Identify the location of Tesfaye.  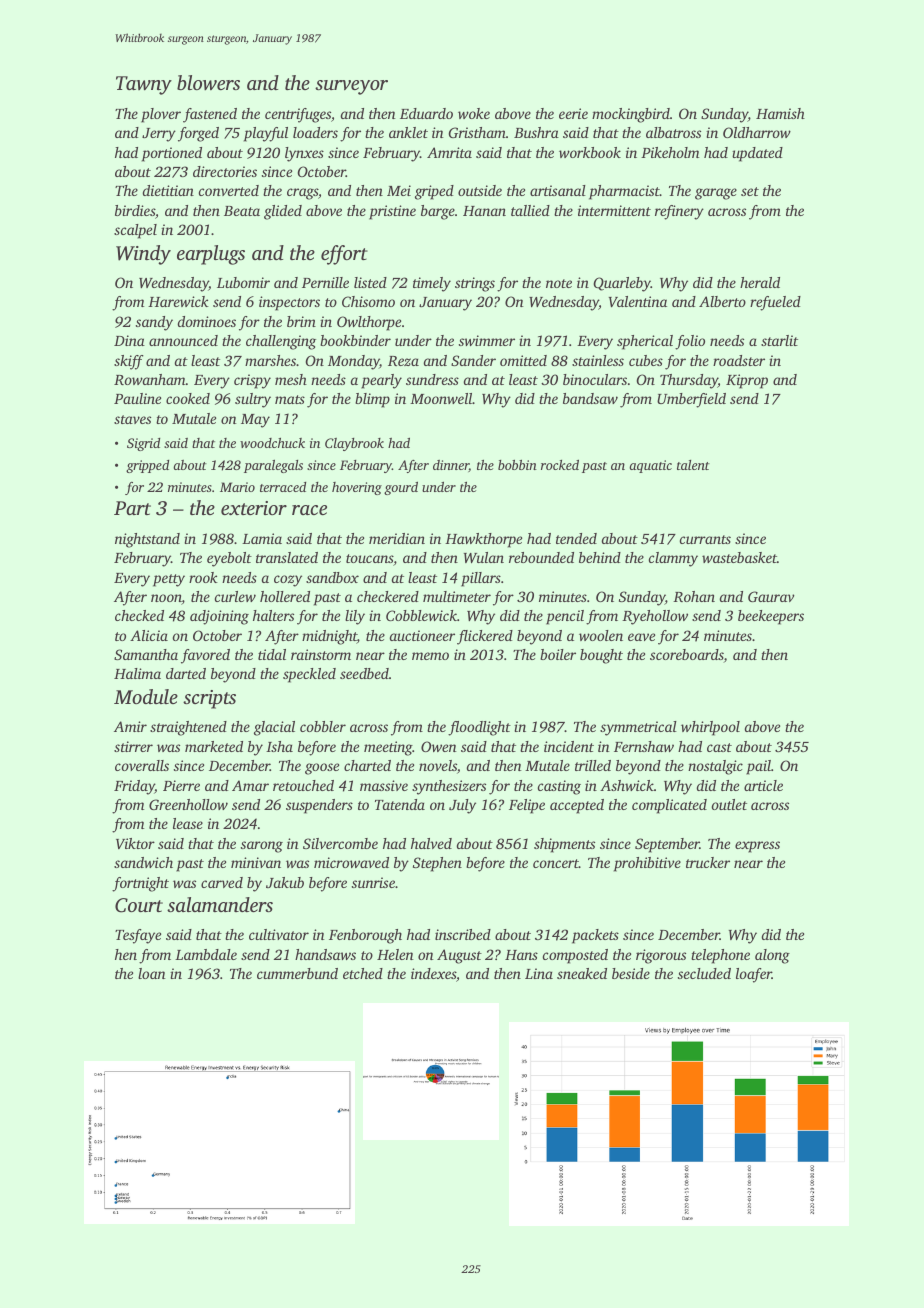
(138, 936).
